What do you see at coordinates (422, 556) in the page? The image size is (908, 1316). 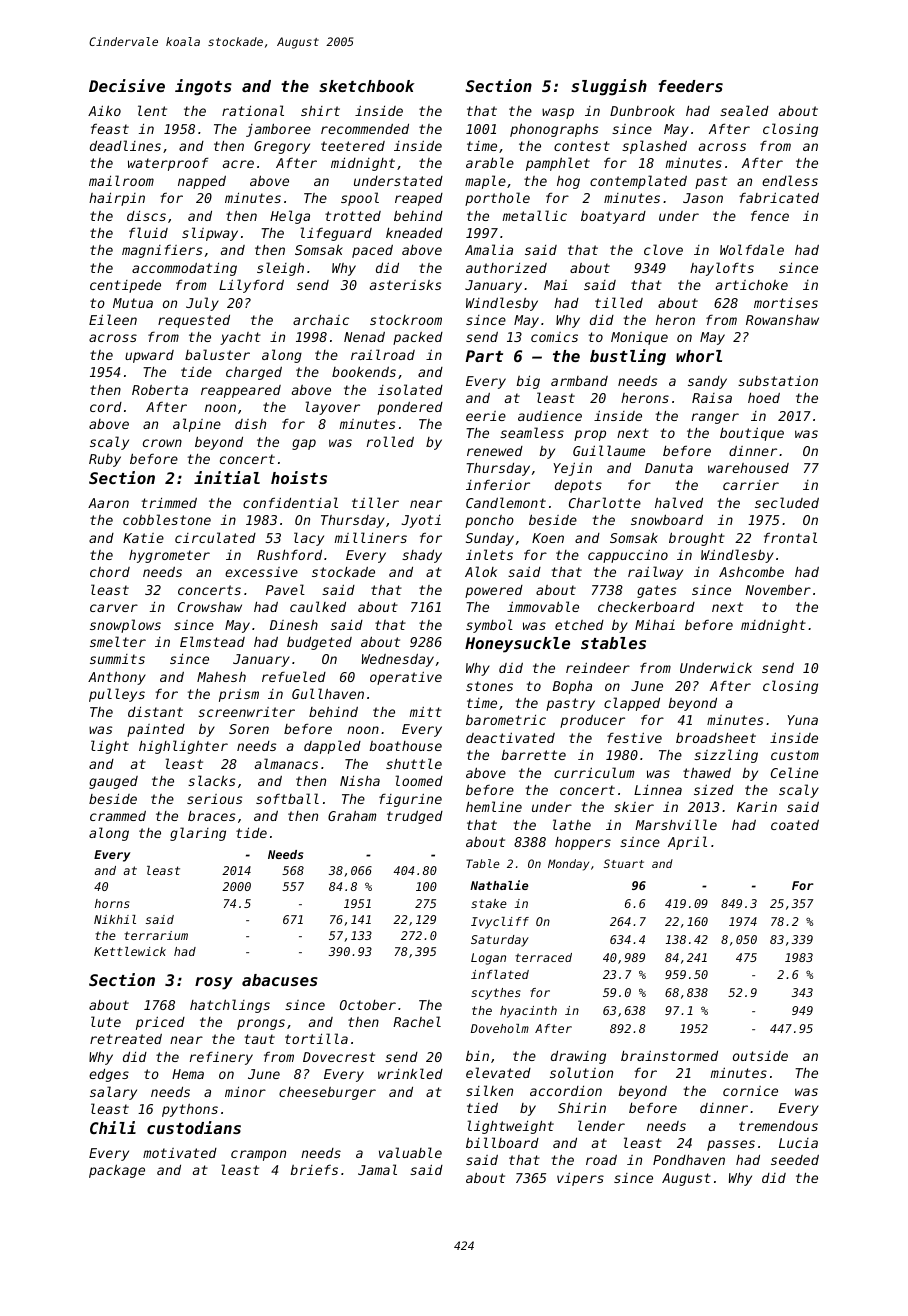 I see `shady` at bounding box center [422, 556].
